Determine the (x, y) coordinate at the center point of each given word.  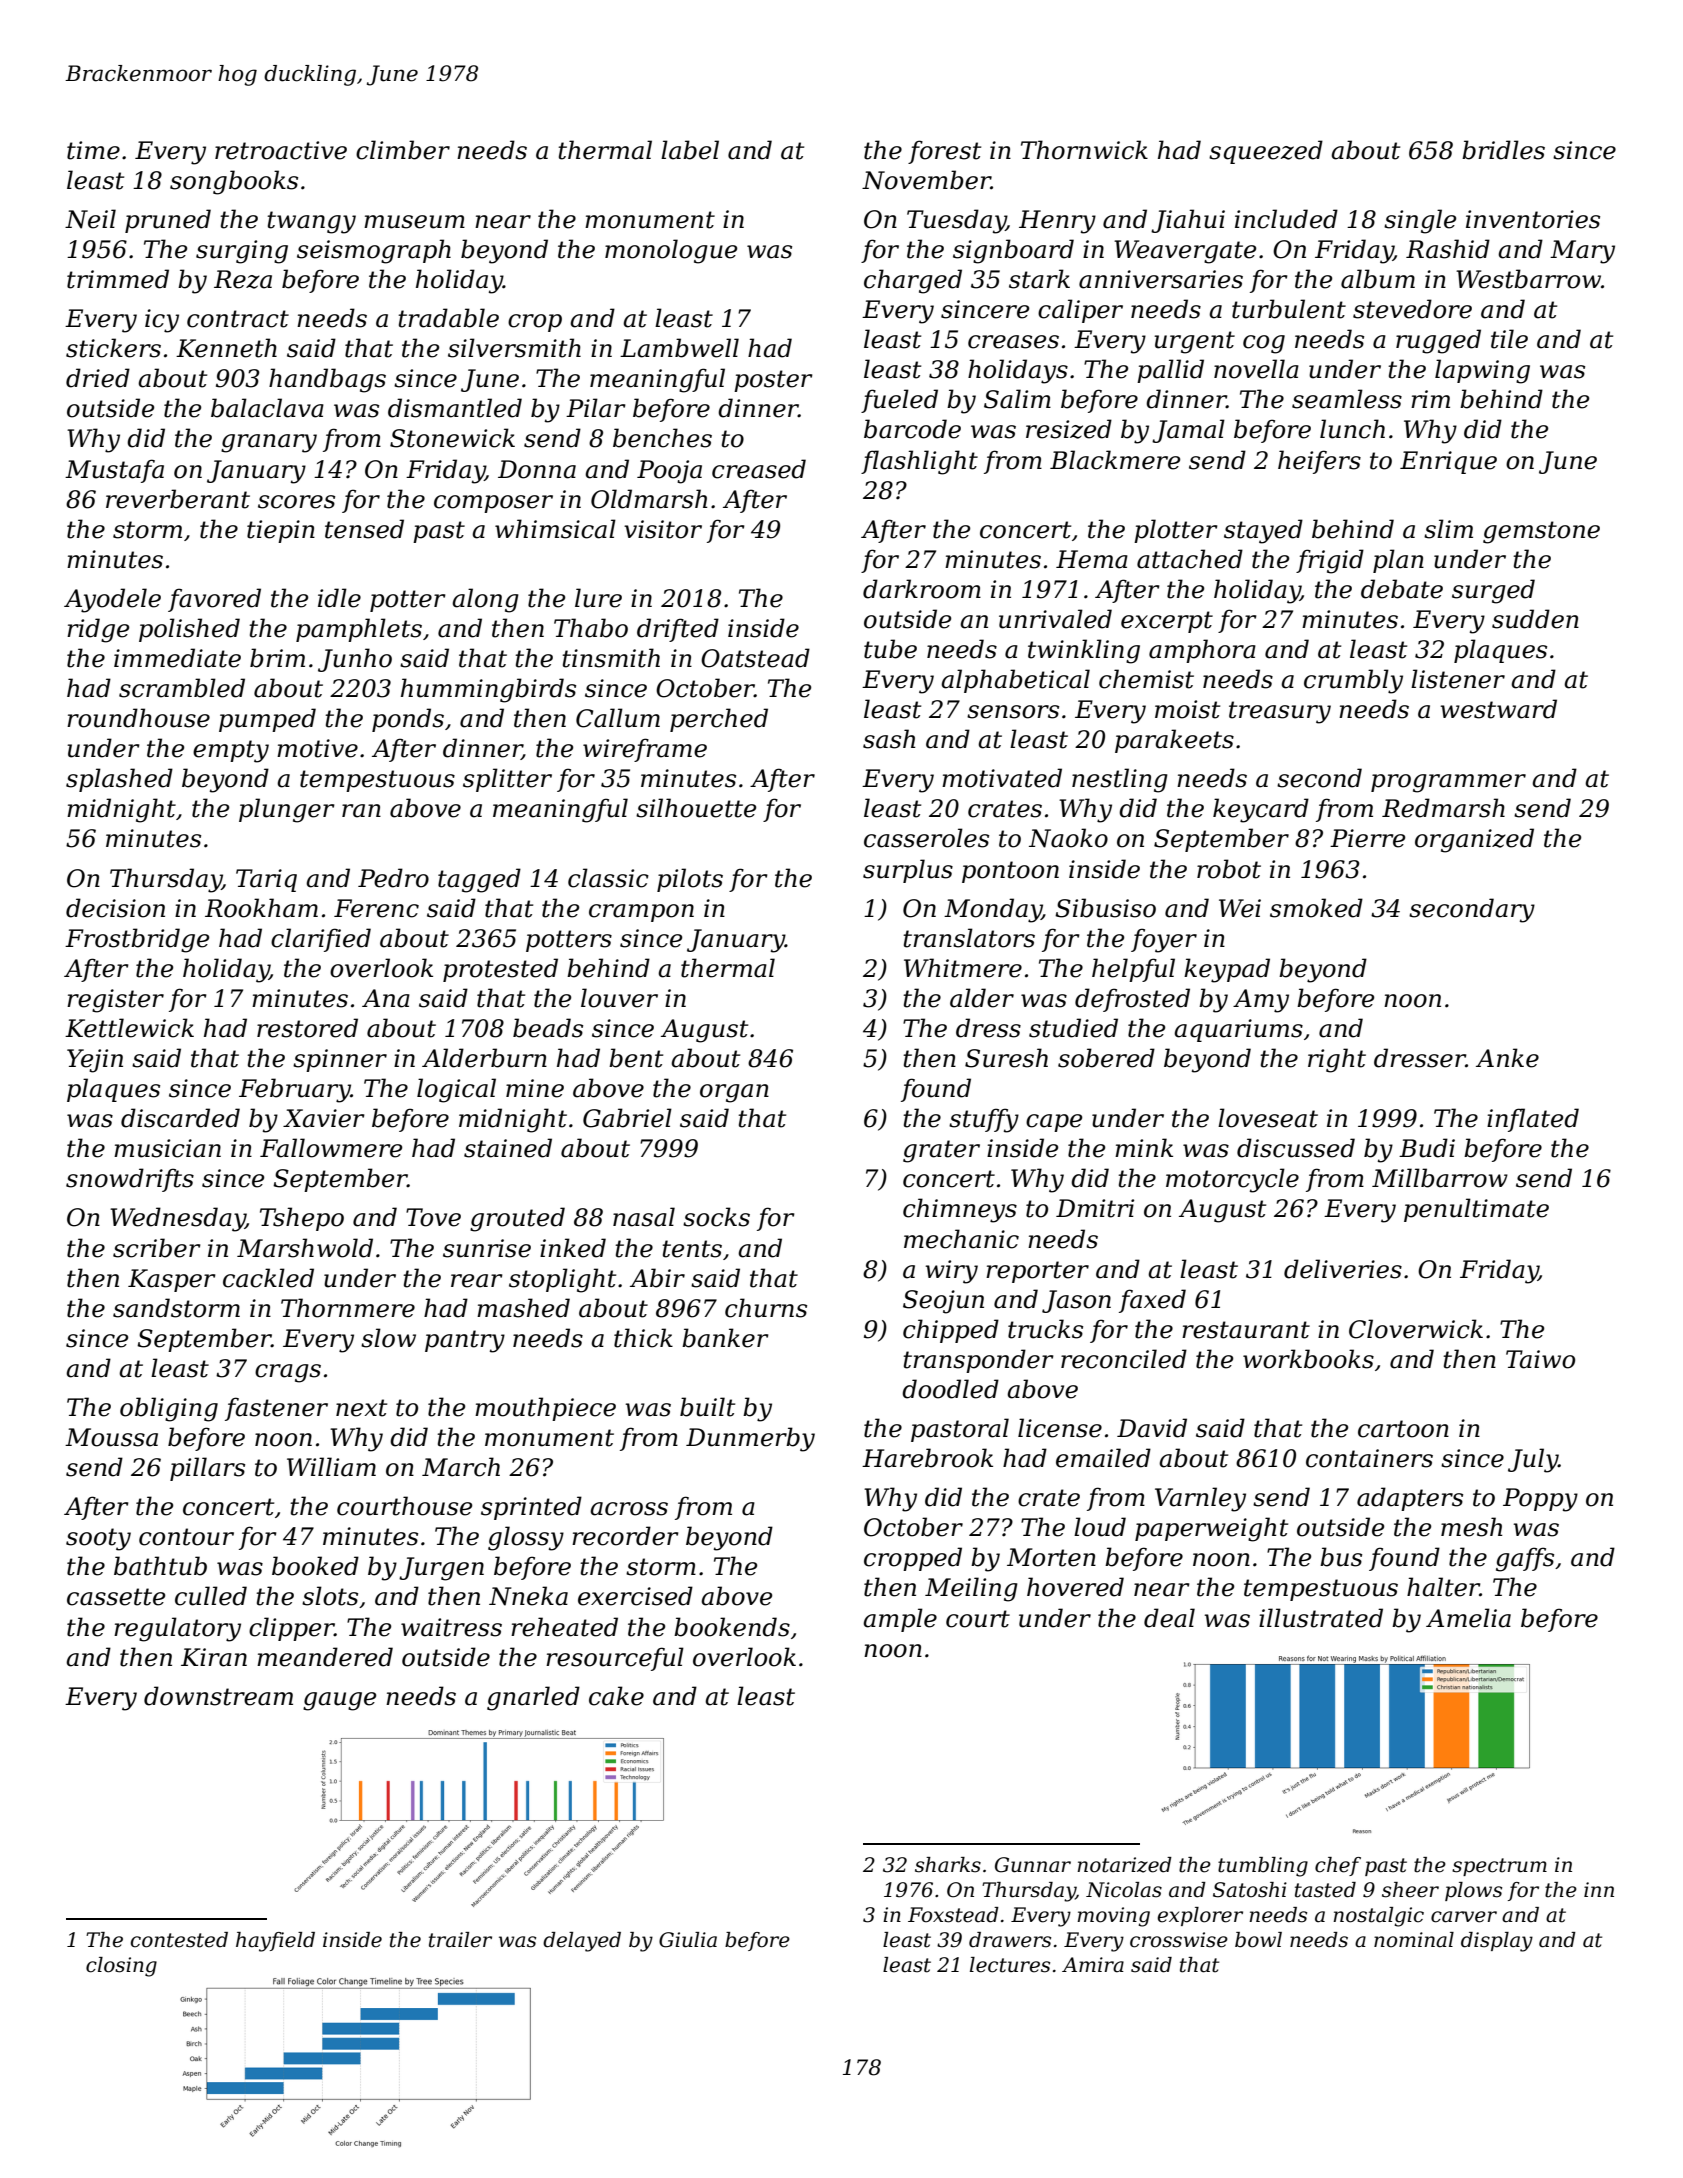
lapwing (1482, 371)
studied (1073, 1028)
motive (317, 748)
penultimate (1476, 1210)
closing (121, 1967)
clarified (321, 940)
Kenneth (226, 348)
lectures (1010, 1965)
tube (890, 649)
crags (288, 1373)
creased (759, 469)
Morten (1051, 1557)
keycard (1261, 810)
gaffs (1525, 1559)
